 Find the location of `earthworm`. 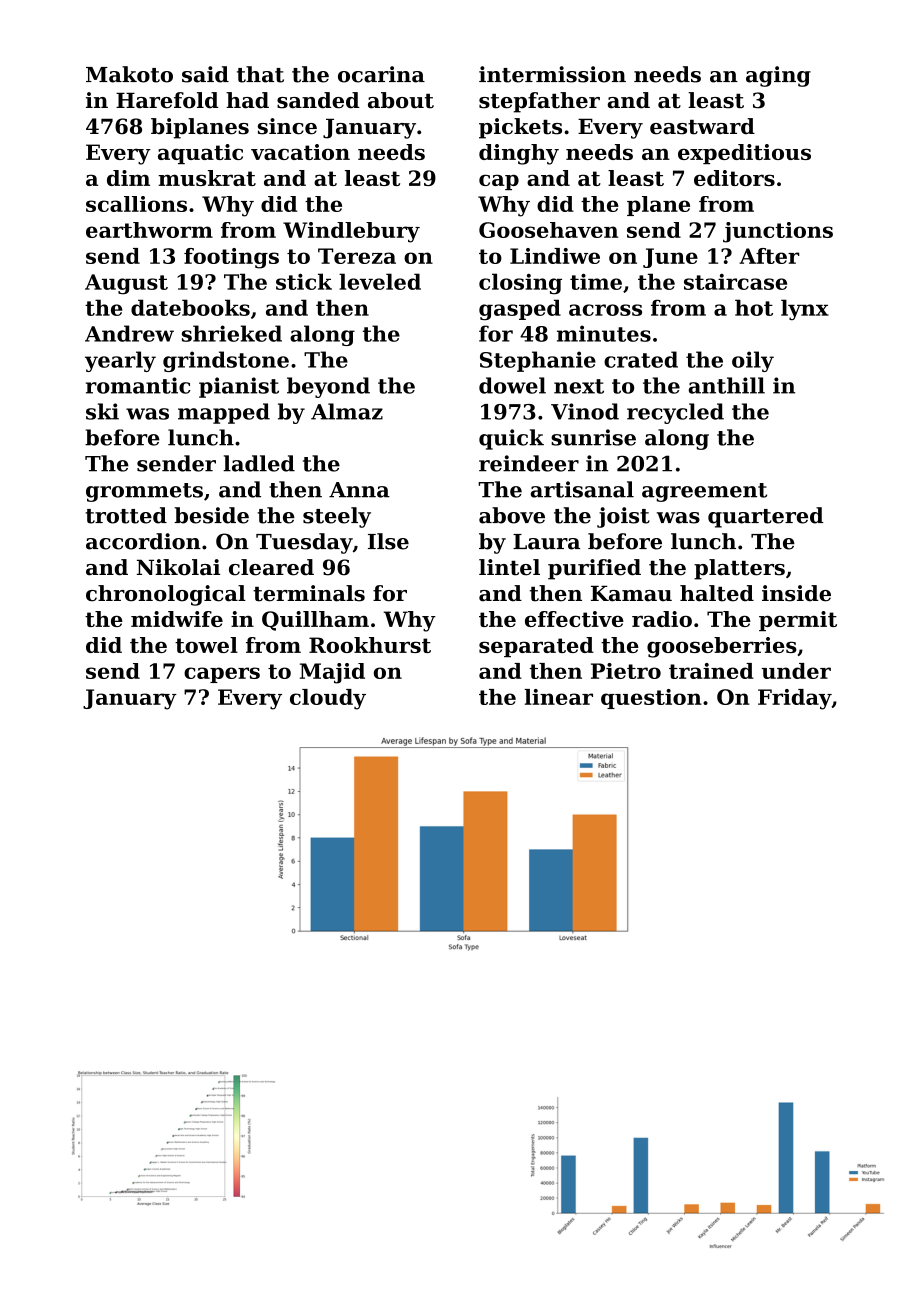

earthworm is located at coordinates (149, 230).
